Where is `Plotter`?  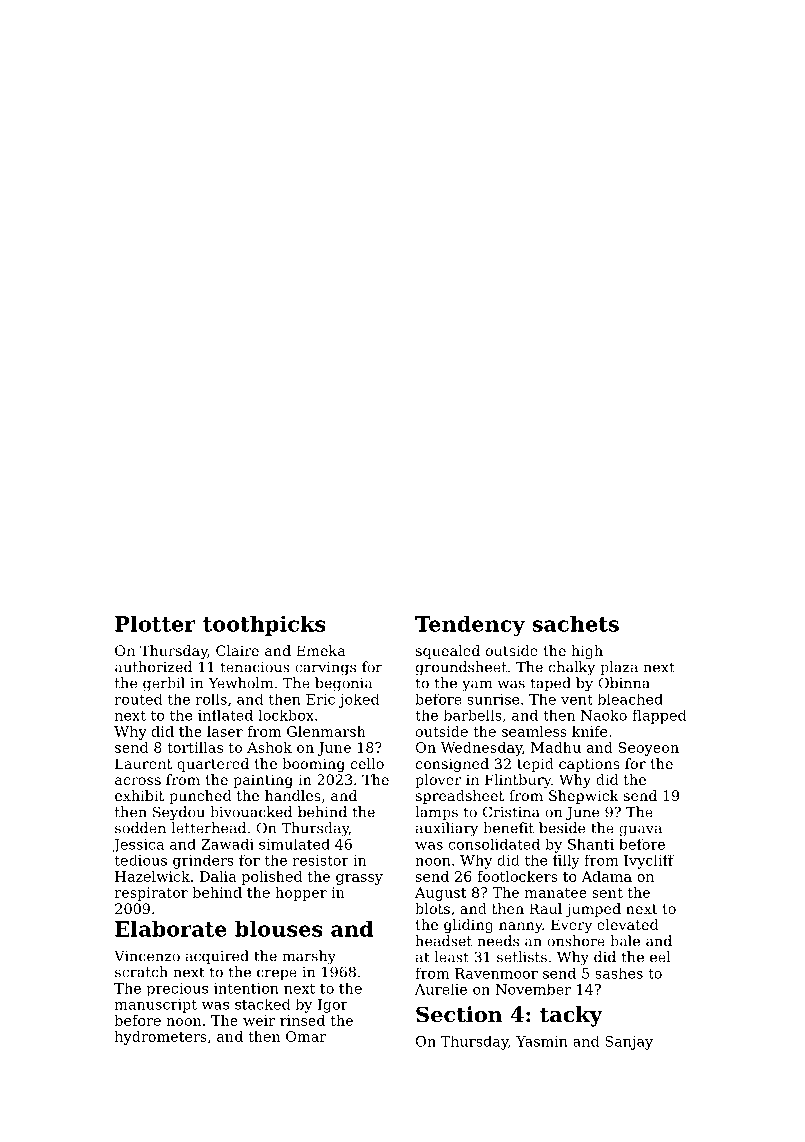
Plotter is located at coordinates (155, 623).
